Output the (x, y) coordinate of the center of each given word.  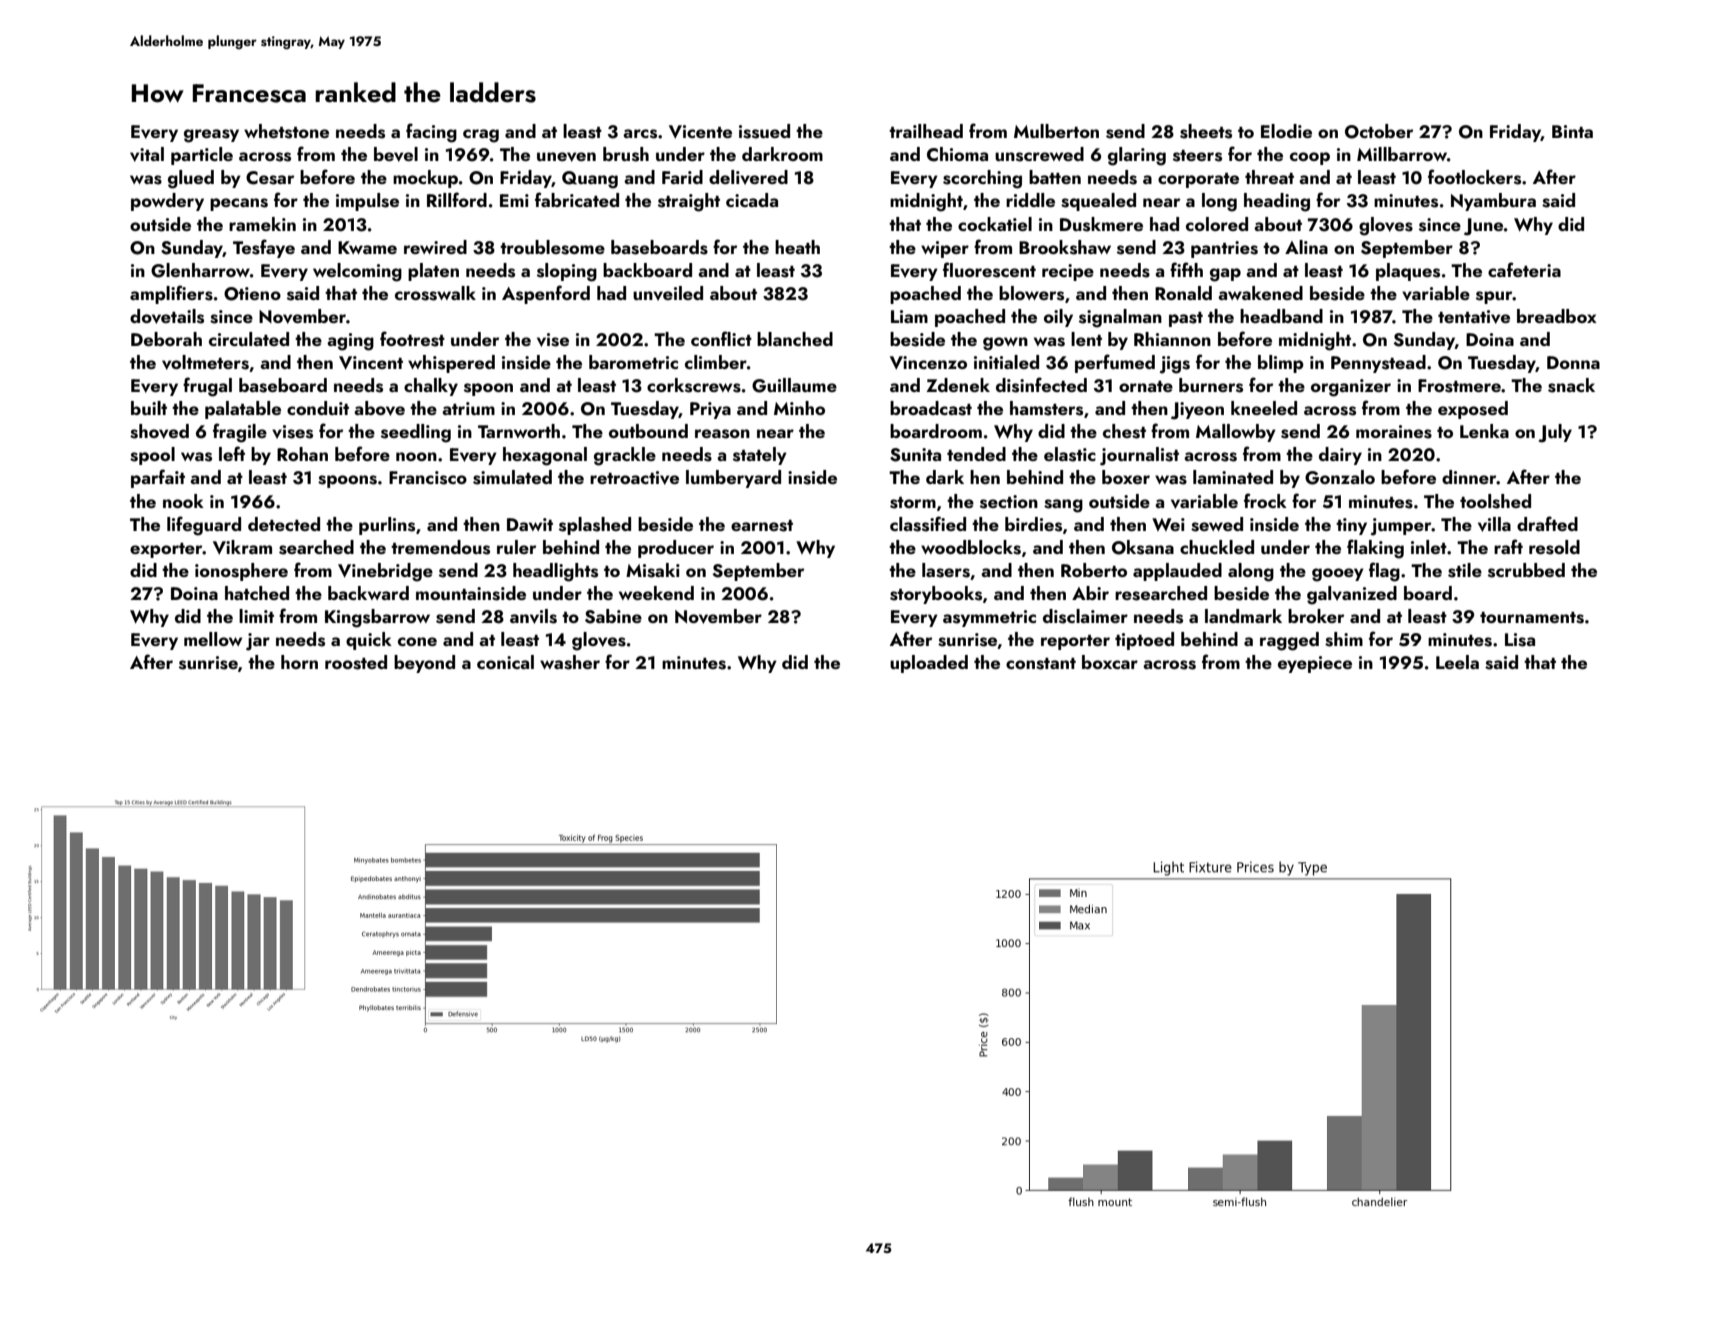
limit (256, 616)
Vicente (700, 132)
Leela (1457, 662)
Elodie (1286, 131)
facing (431, 133)
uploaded (929, 664)
